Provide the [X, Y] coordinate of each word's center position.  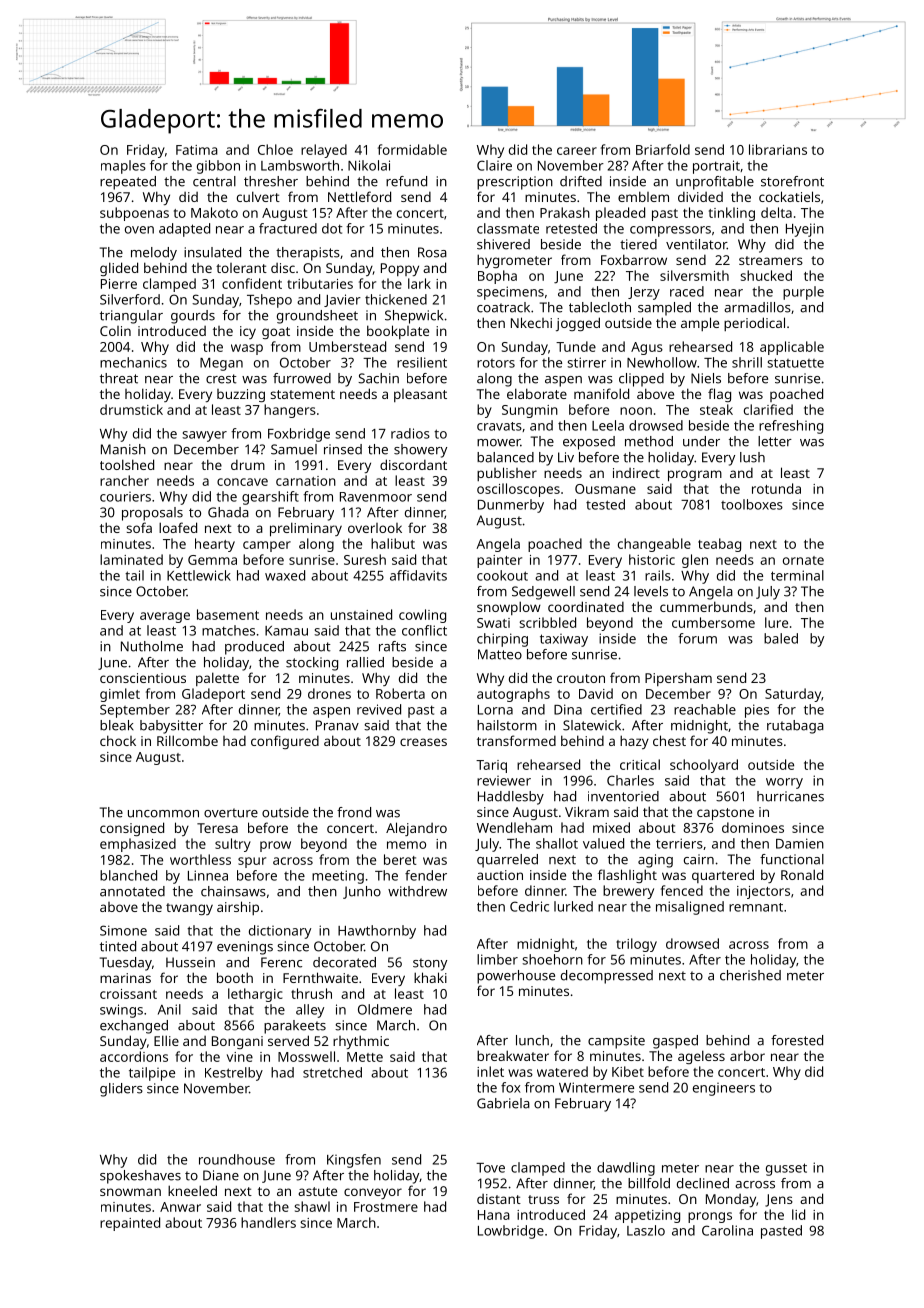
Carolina [727, 1230]
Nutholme [152, 646]
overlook [375, 528]
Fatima [197, 150]
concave [242, 482]
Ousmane [605, 489]
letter [775, 441]
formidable [412, 149]
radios [410, 433]
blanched [128, 875]
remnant [756, 907]
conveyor [373, 1193]
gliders [121, 1090]
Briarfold [663, 149]
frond [354, 812]
